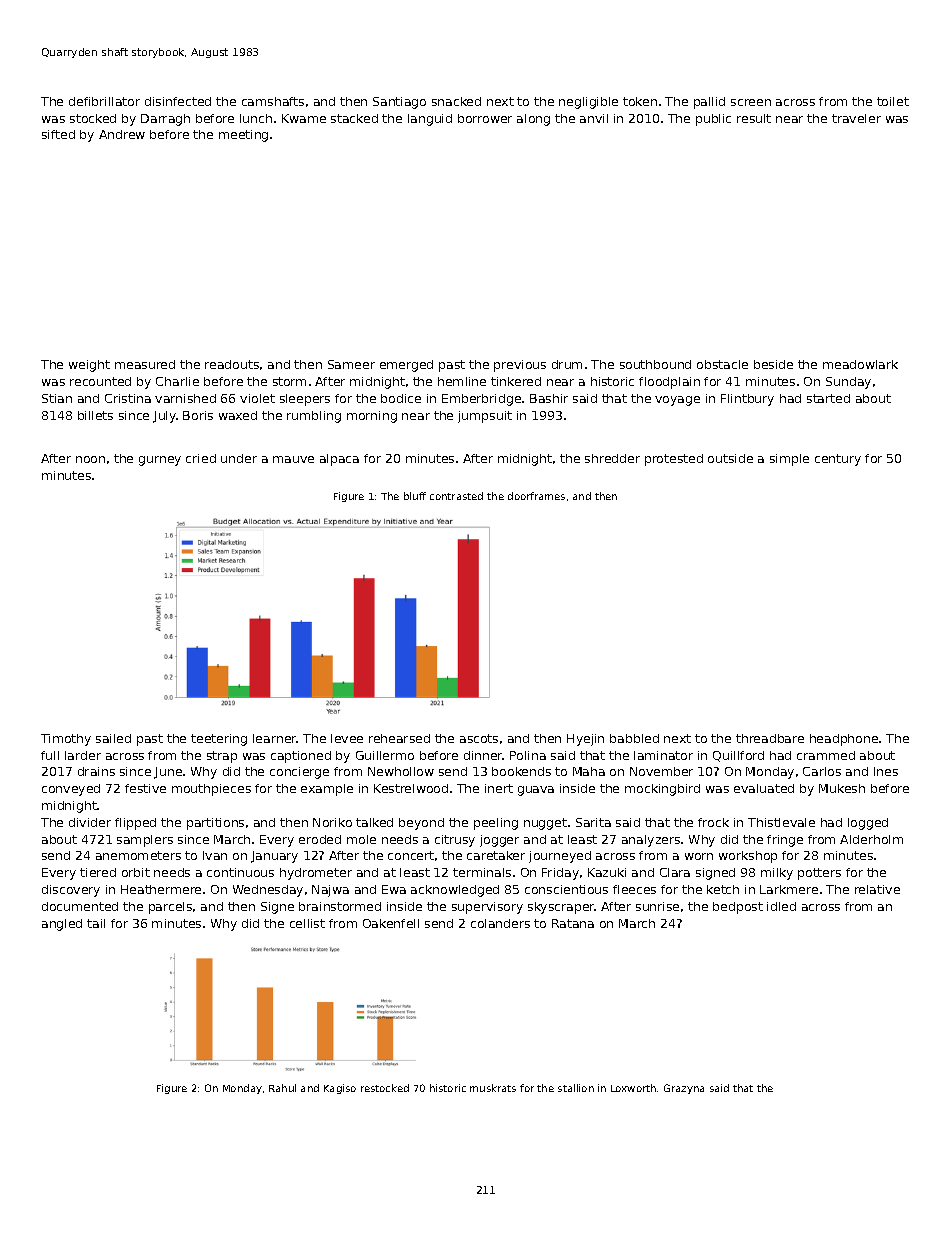 This screenshot has width=952, height=1233. Describe the element at coordinates (71, 891) in the screenshot. I see `discovery` at that location.
